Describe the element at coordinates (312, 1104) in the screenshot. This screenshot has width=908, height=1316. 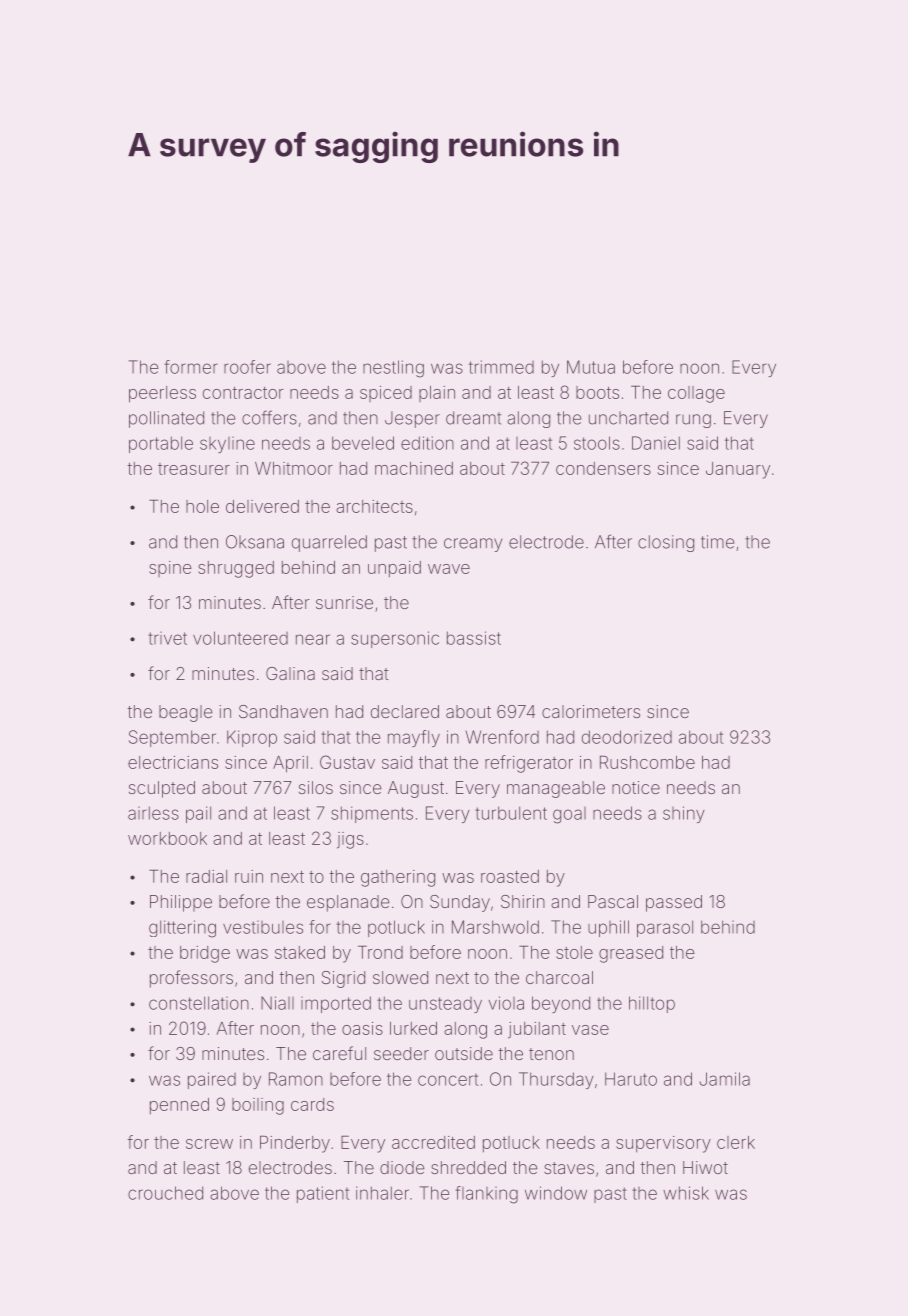
I see `cards` at that location.
